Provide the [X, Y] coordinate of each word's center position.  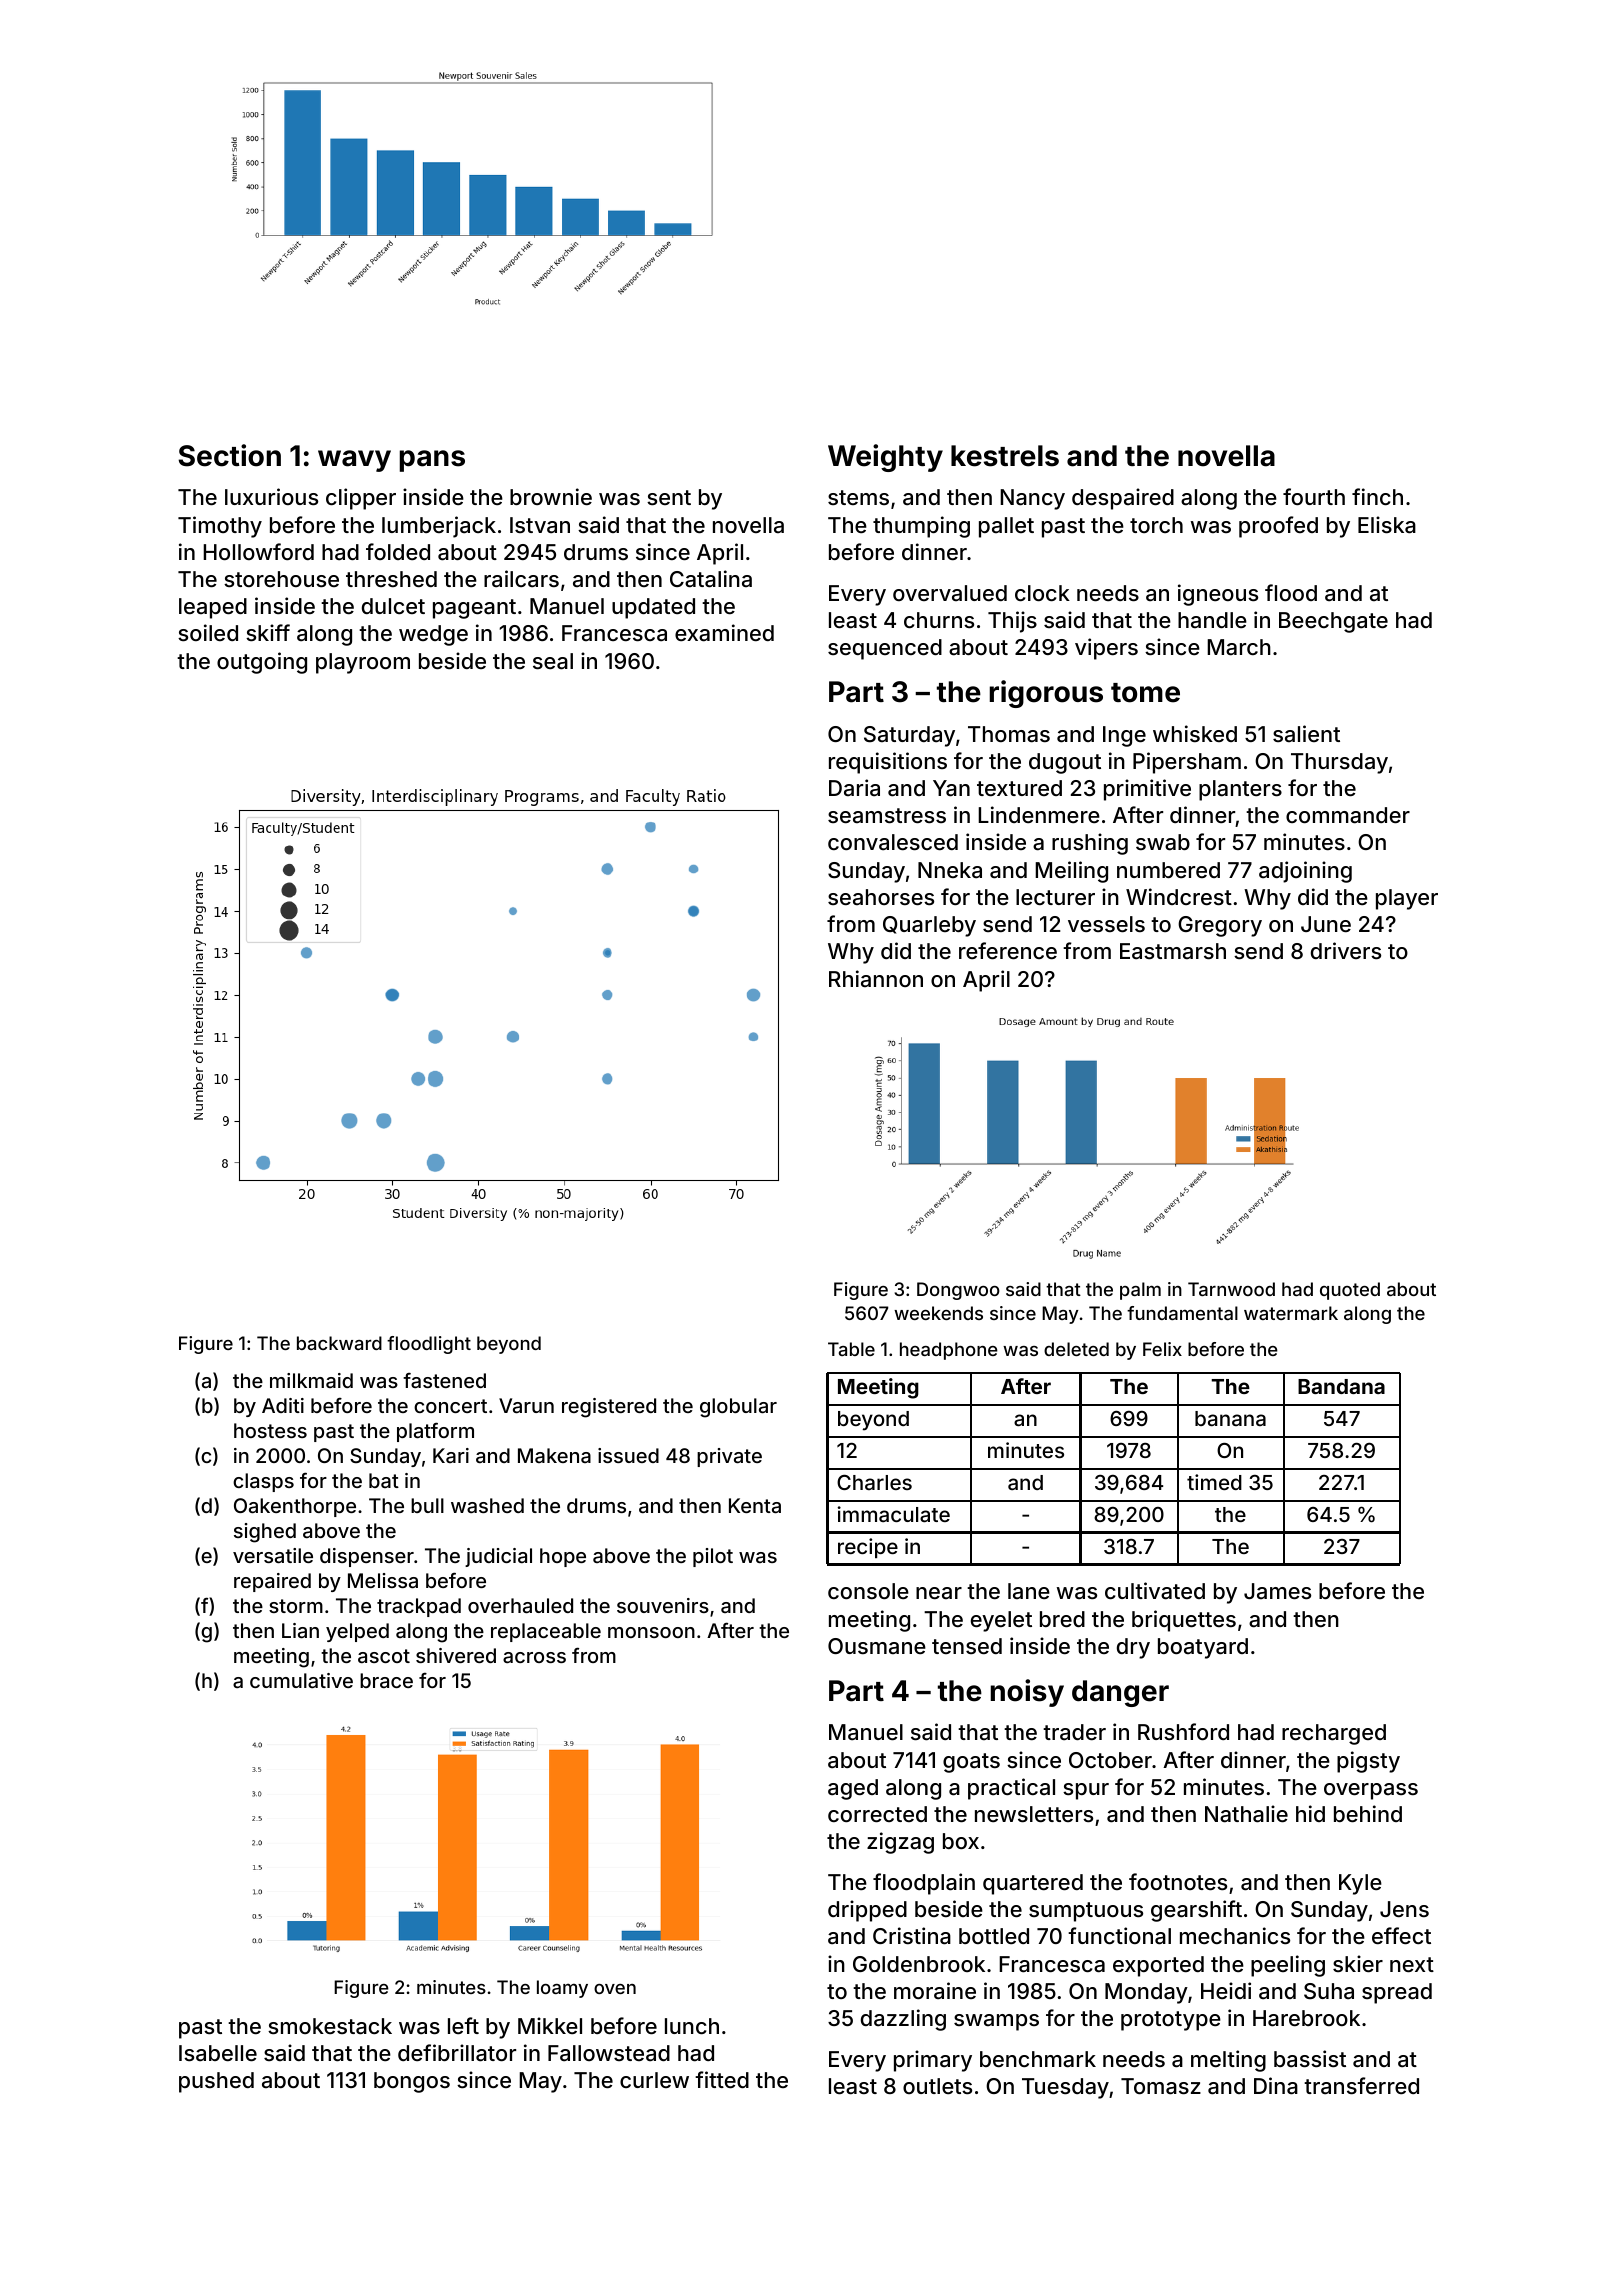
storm [296, 1606]
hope [563, 1557]
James [1277, 1591]
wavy [354, 461]
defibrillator [457, 2053]
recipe [868, 1548]
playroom [363, 663]
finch [1377, 496]
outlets [937, 2086]
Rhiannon [876, 978]
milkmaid [311, 1380]
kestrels [1005, 456]
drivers [1346, 950]
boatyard [1203, 1648]
